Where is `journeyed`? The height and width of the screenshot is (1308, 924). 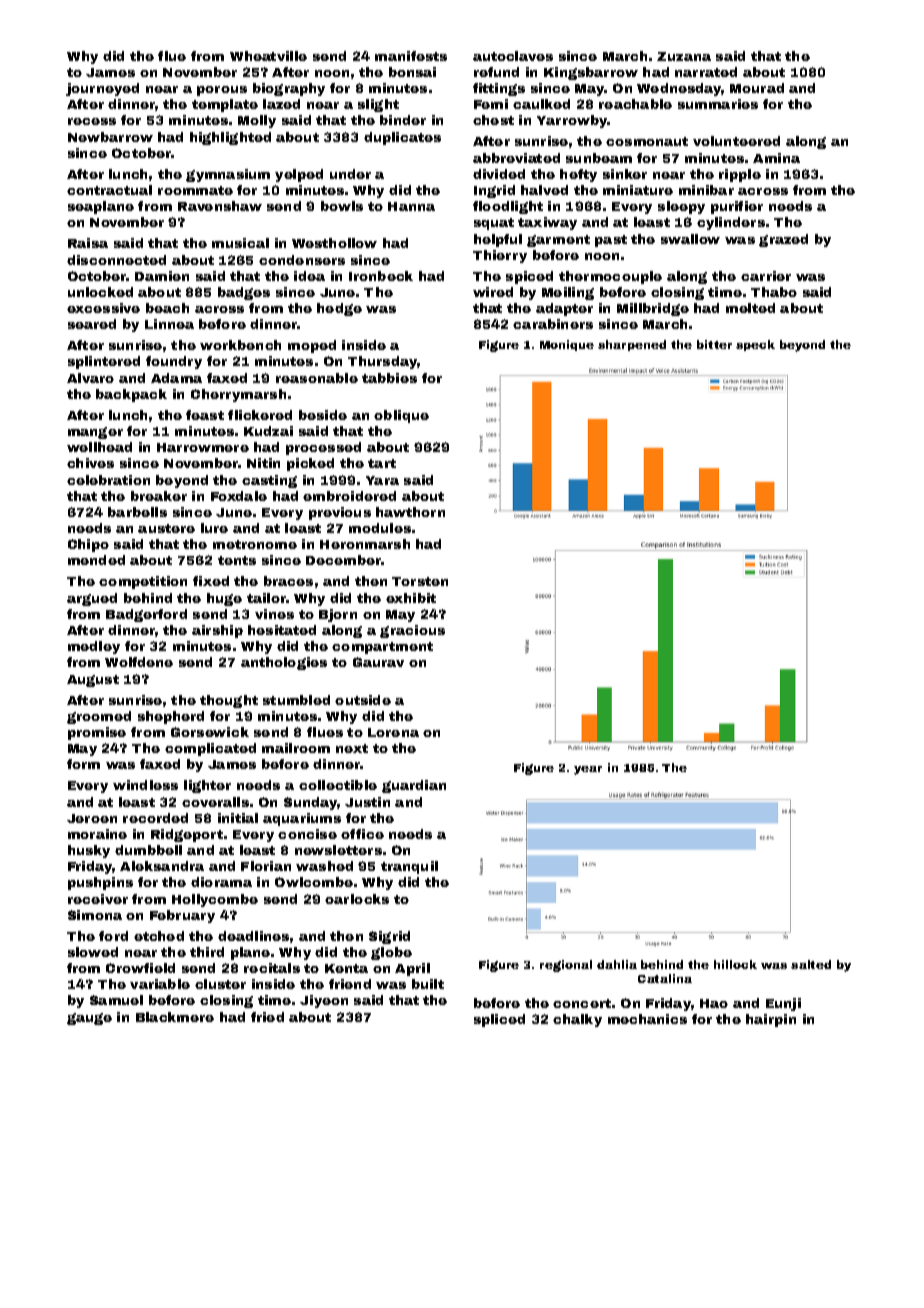
journeyed is located at coordinates (102, 89).
